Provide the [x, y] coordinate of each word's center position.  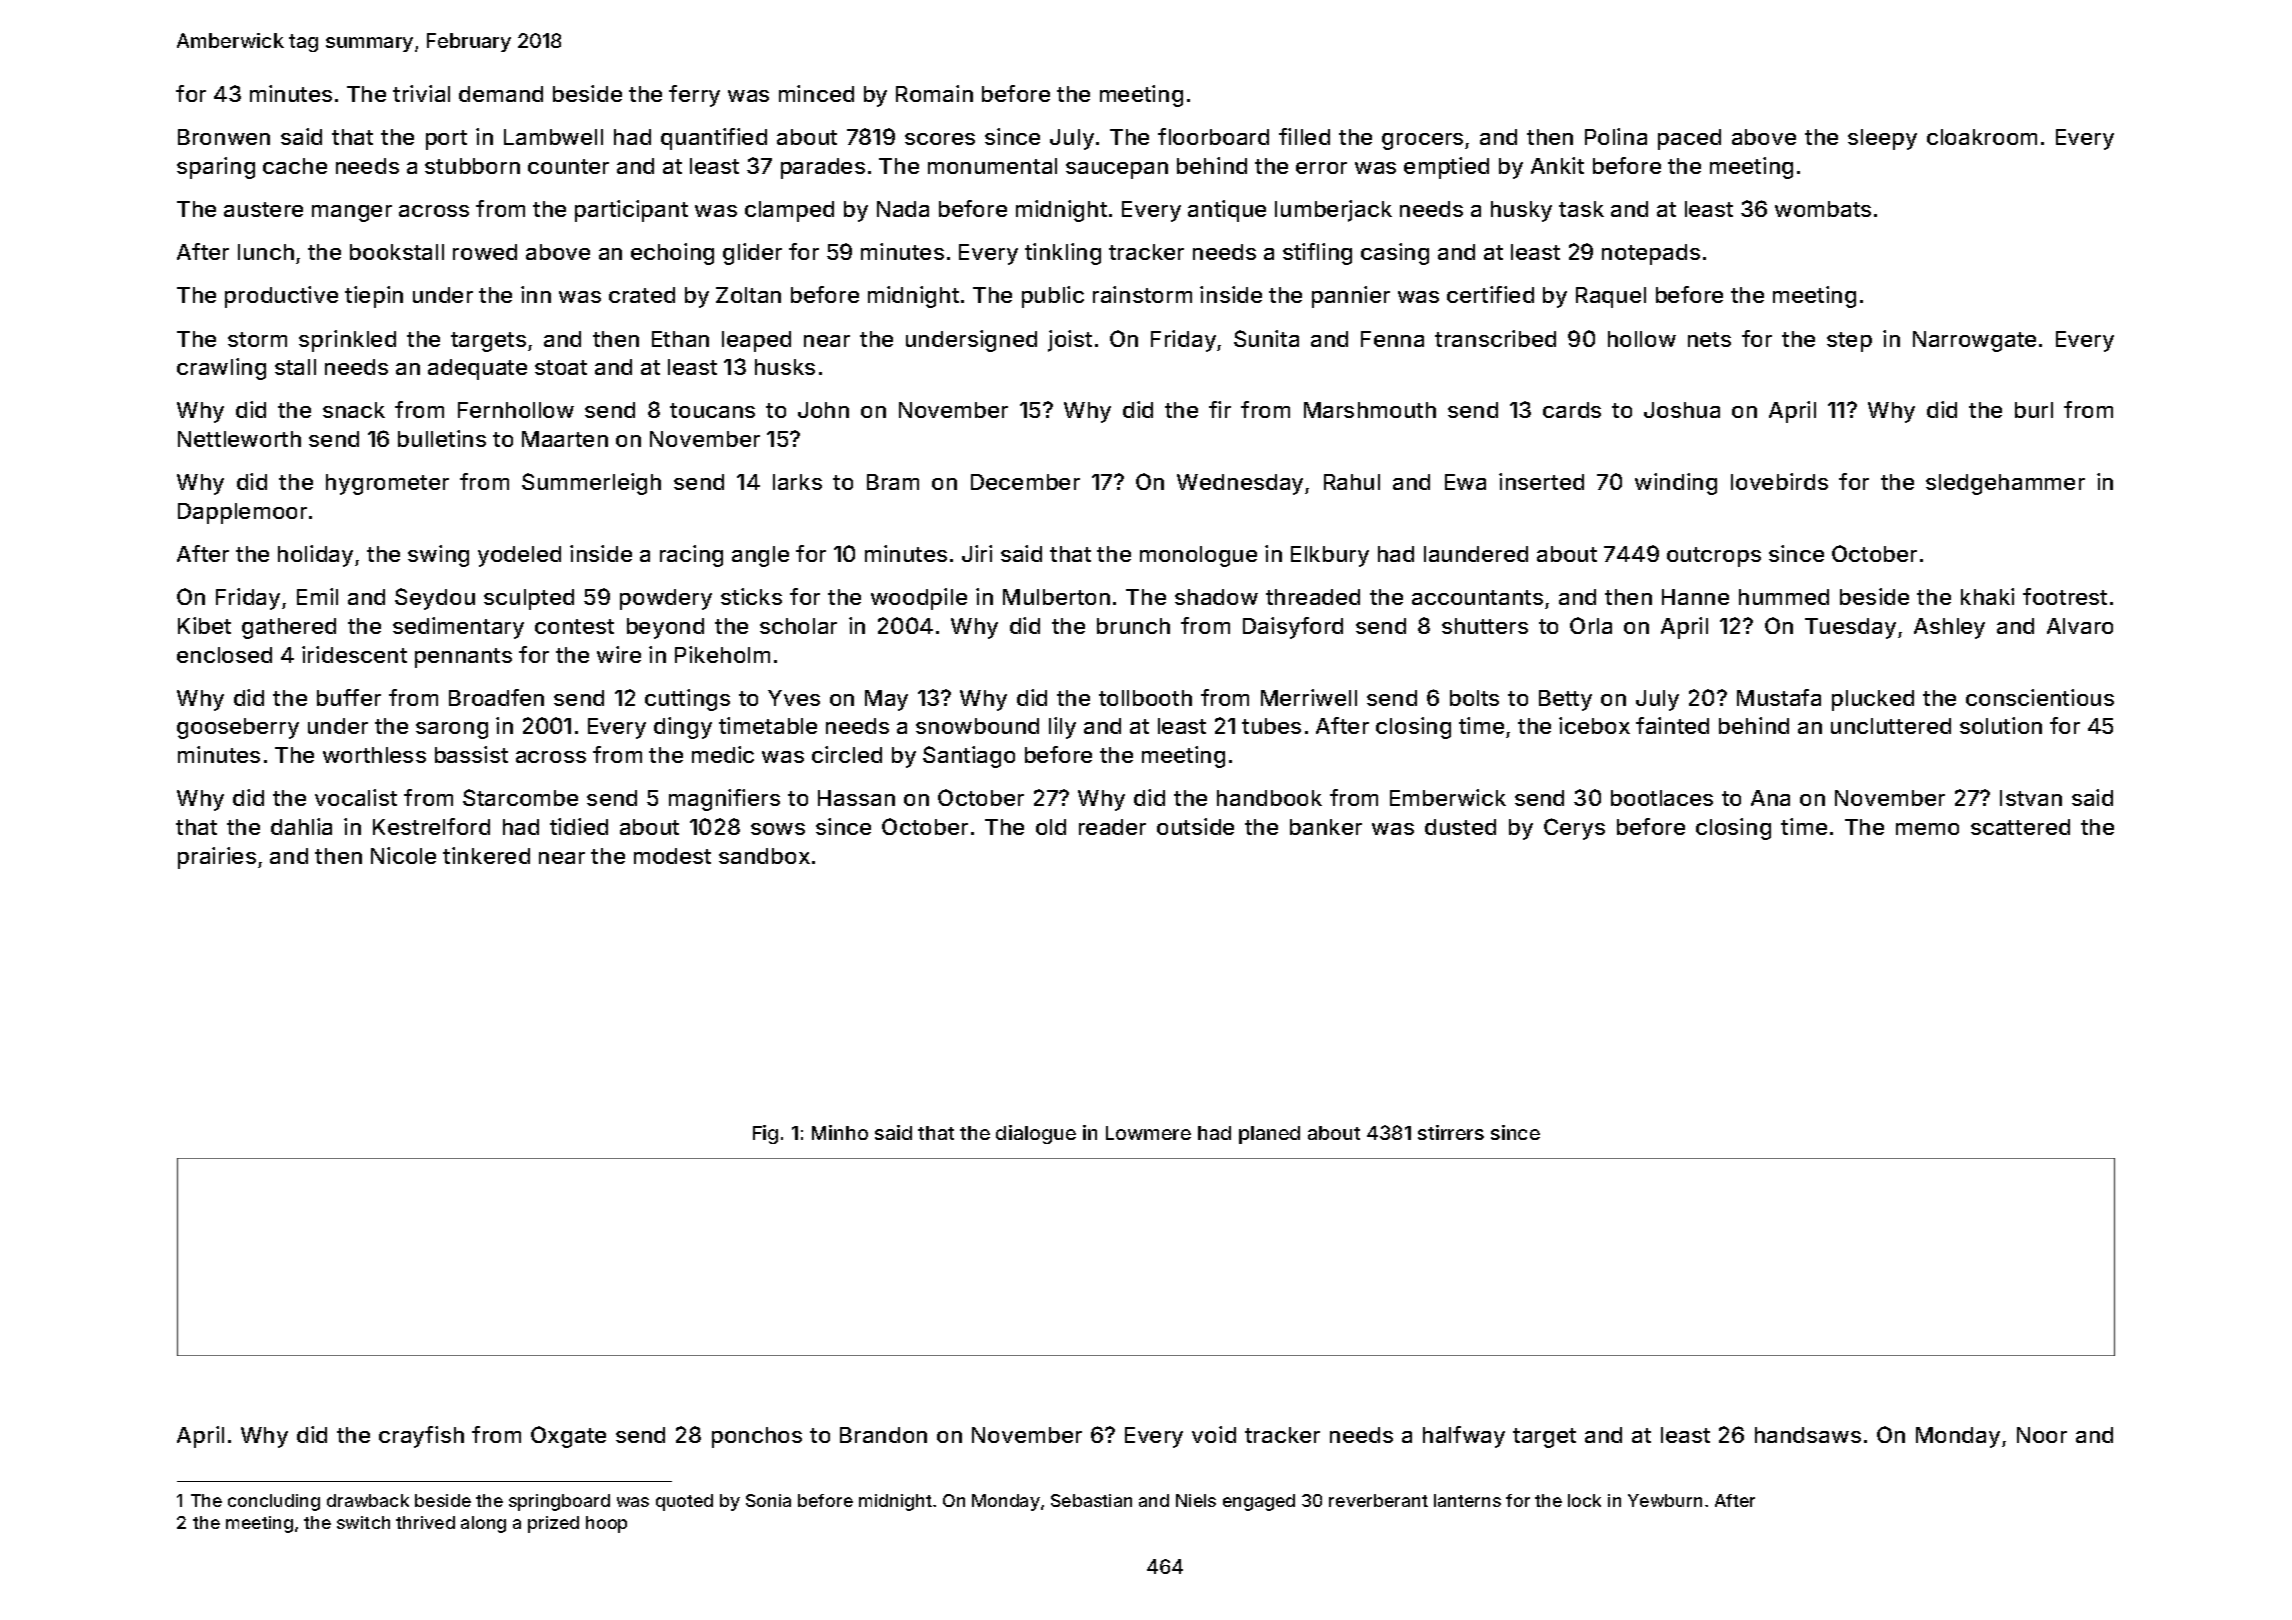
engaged [1259, 1502]
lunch [266, 252]
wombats [1823, 209]
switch [363, 1522]
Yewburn [1665, 1500]
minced [816, 93]
